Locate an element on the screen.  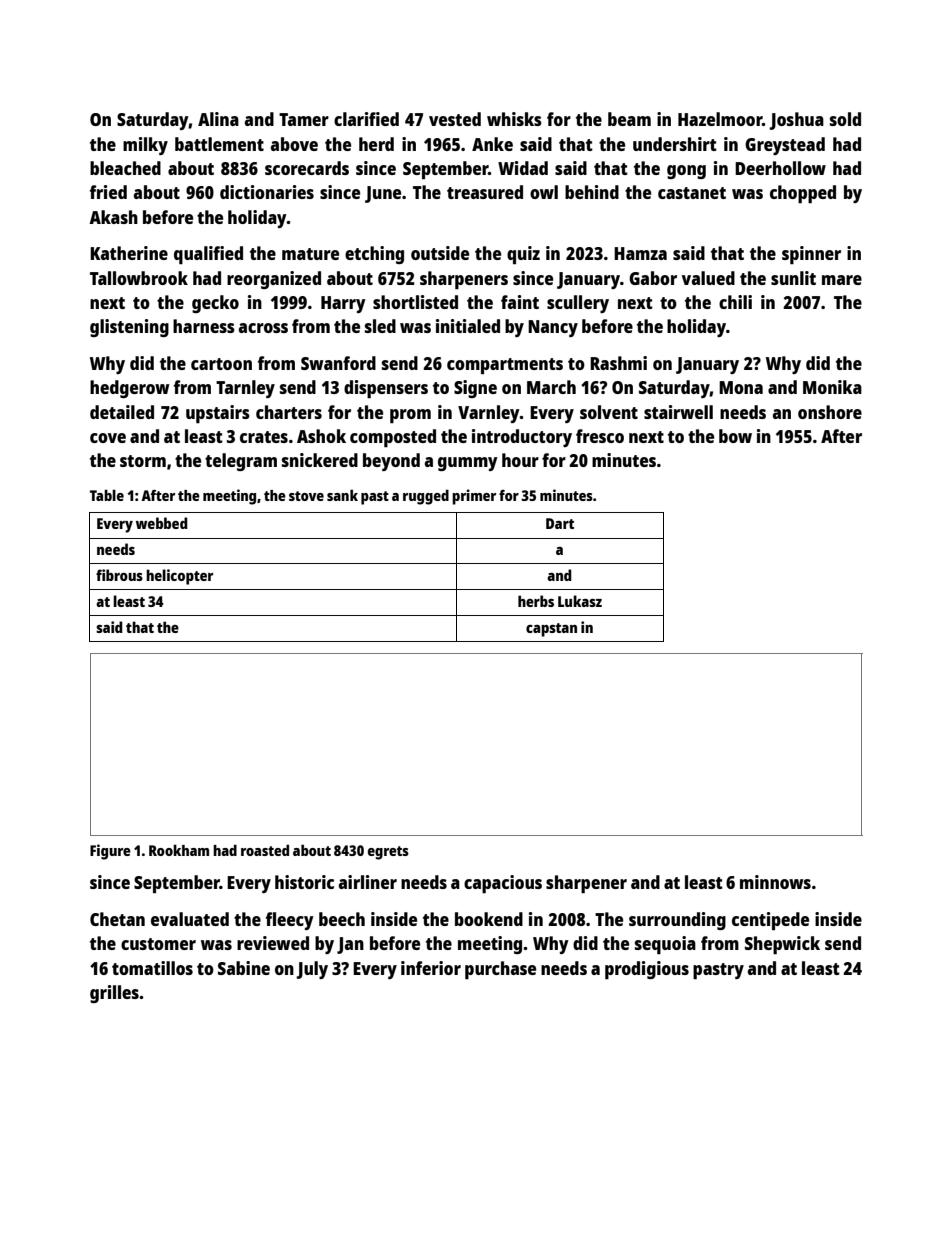
chopped is located at coordinates (803, 194).
